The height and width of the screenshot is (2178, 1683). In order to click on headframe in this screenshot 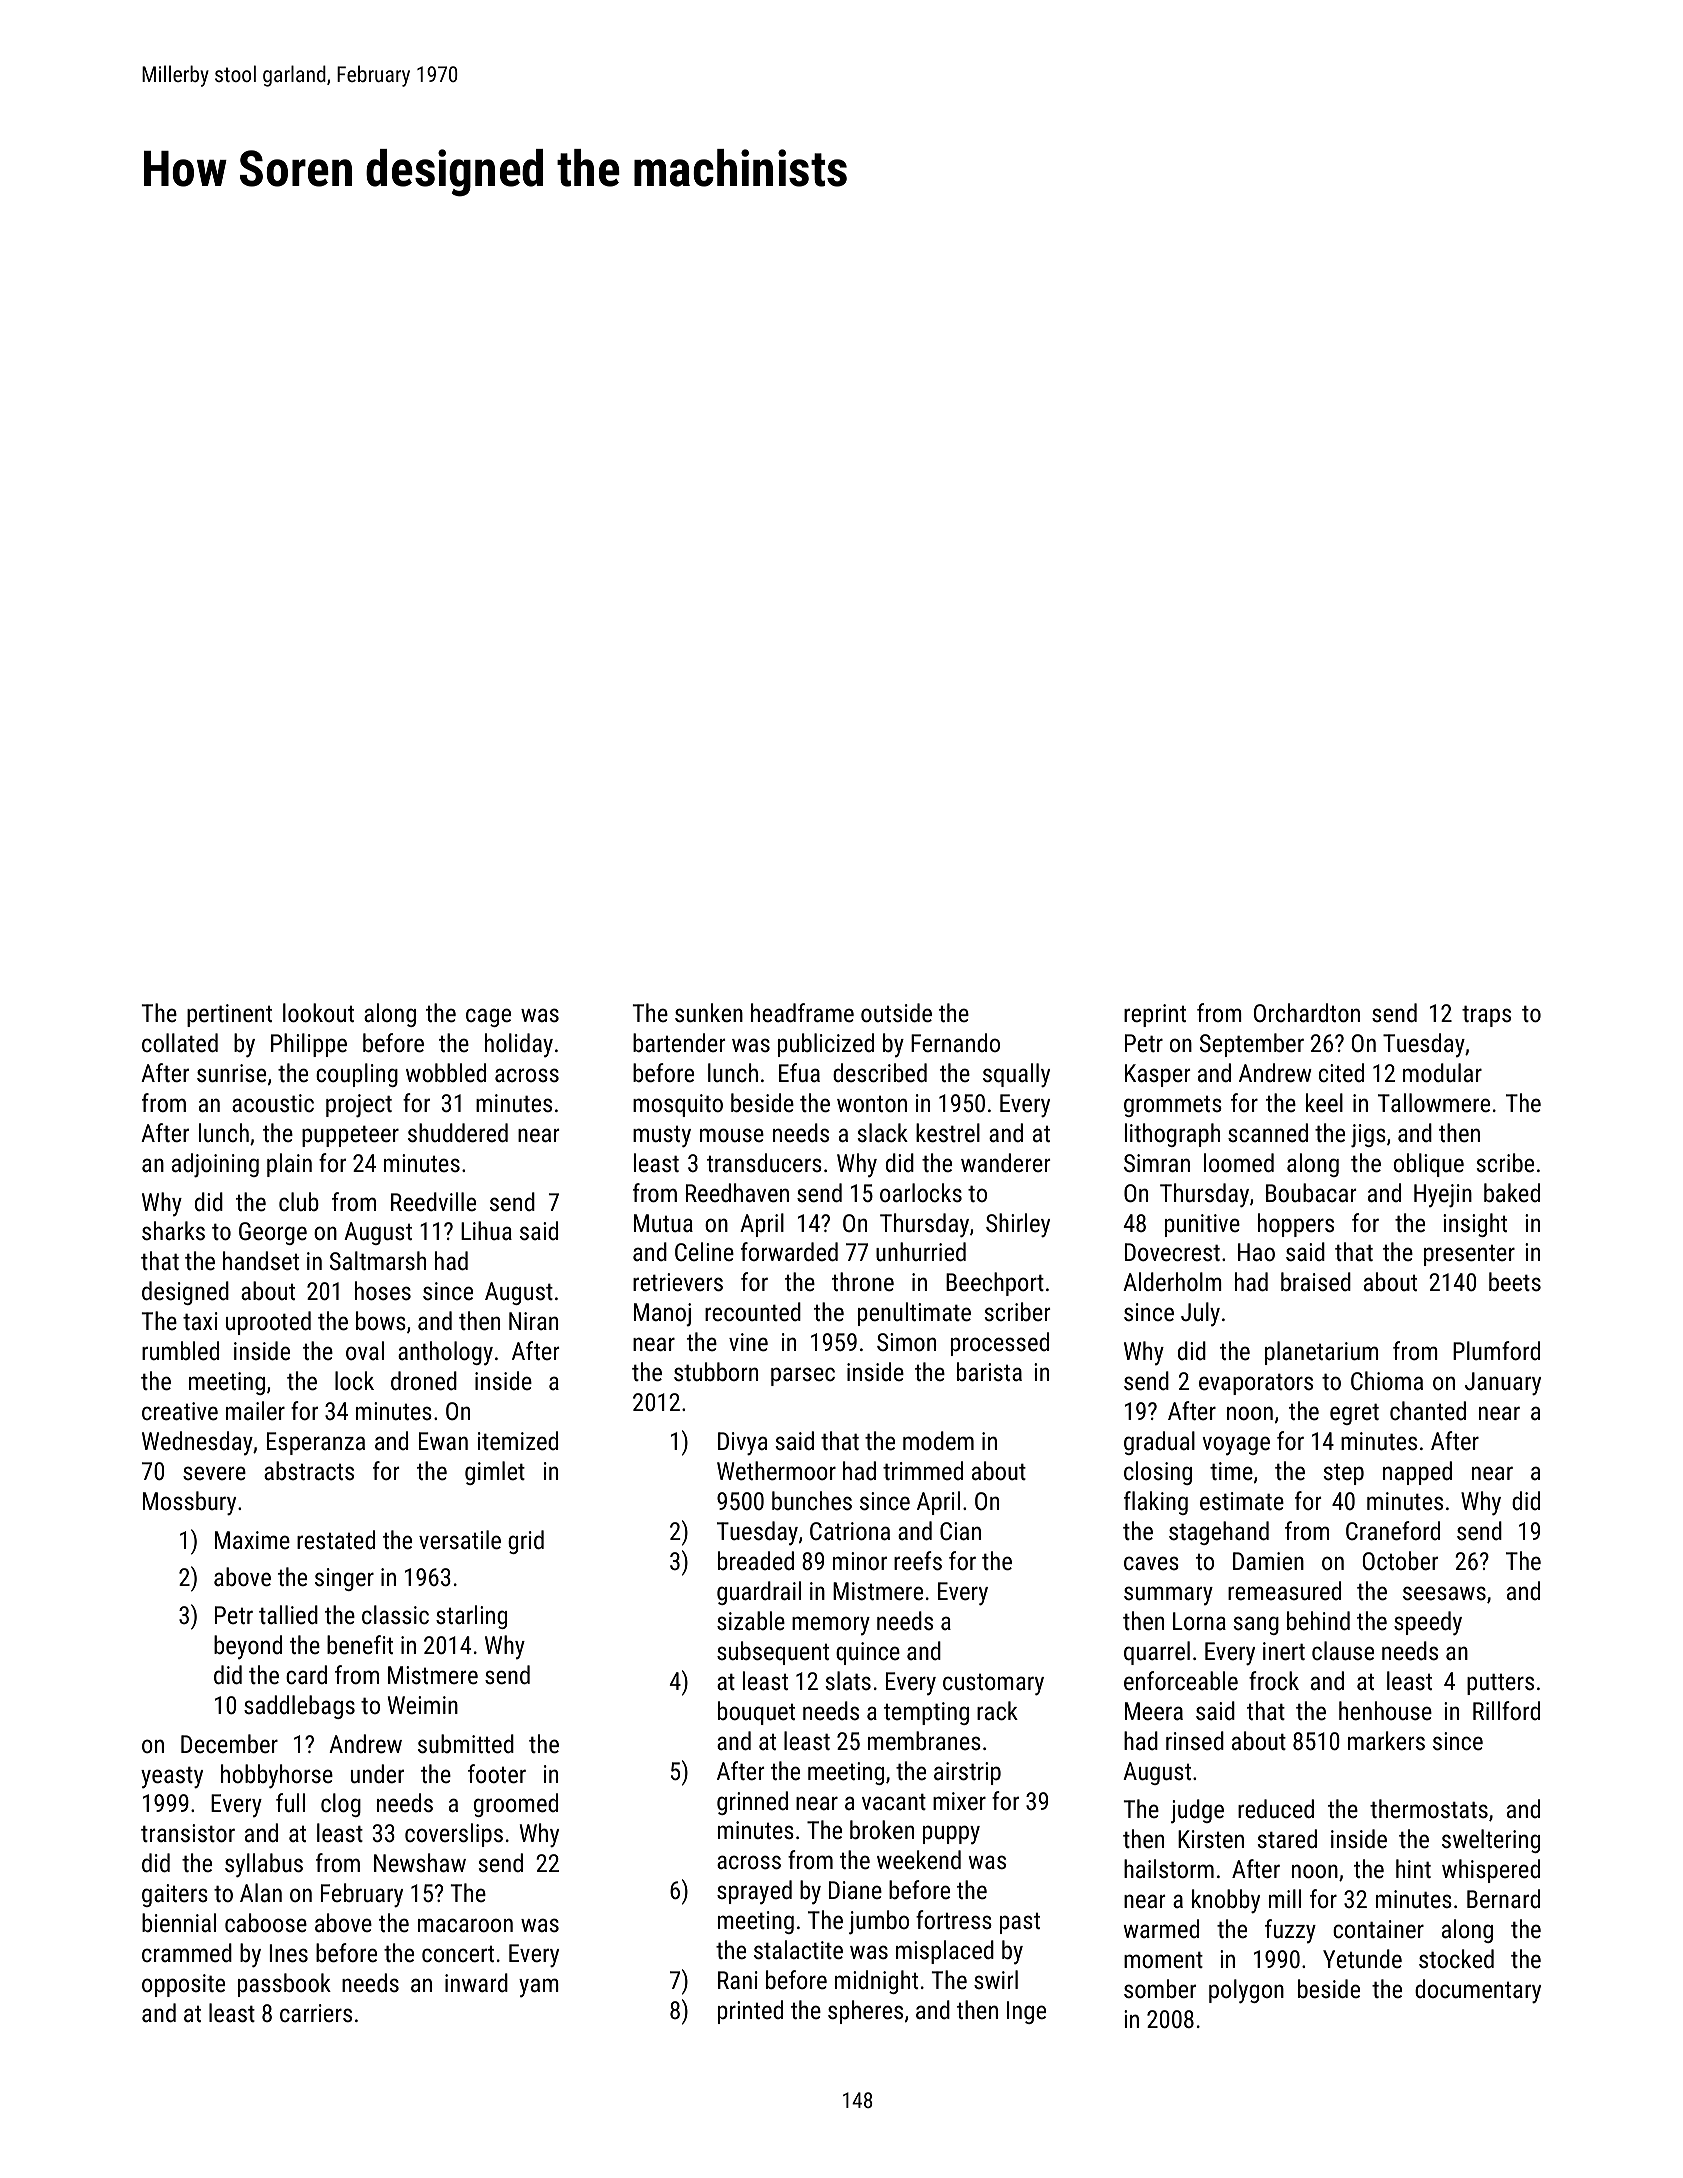, I will do `click(802, 1012)`.
